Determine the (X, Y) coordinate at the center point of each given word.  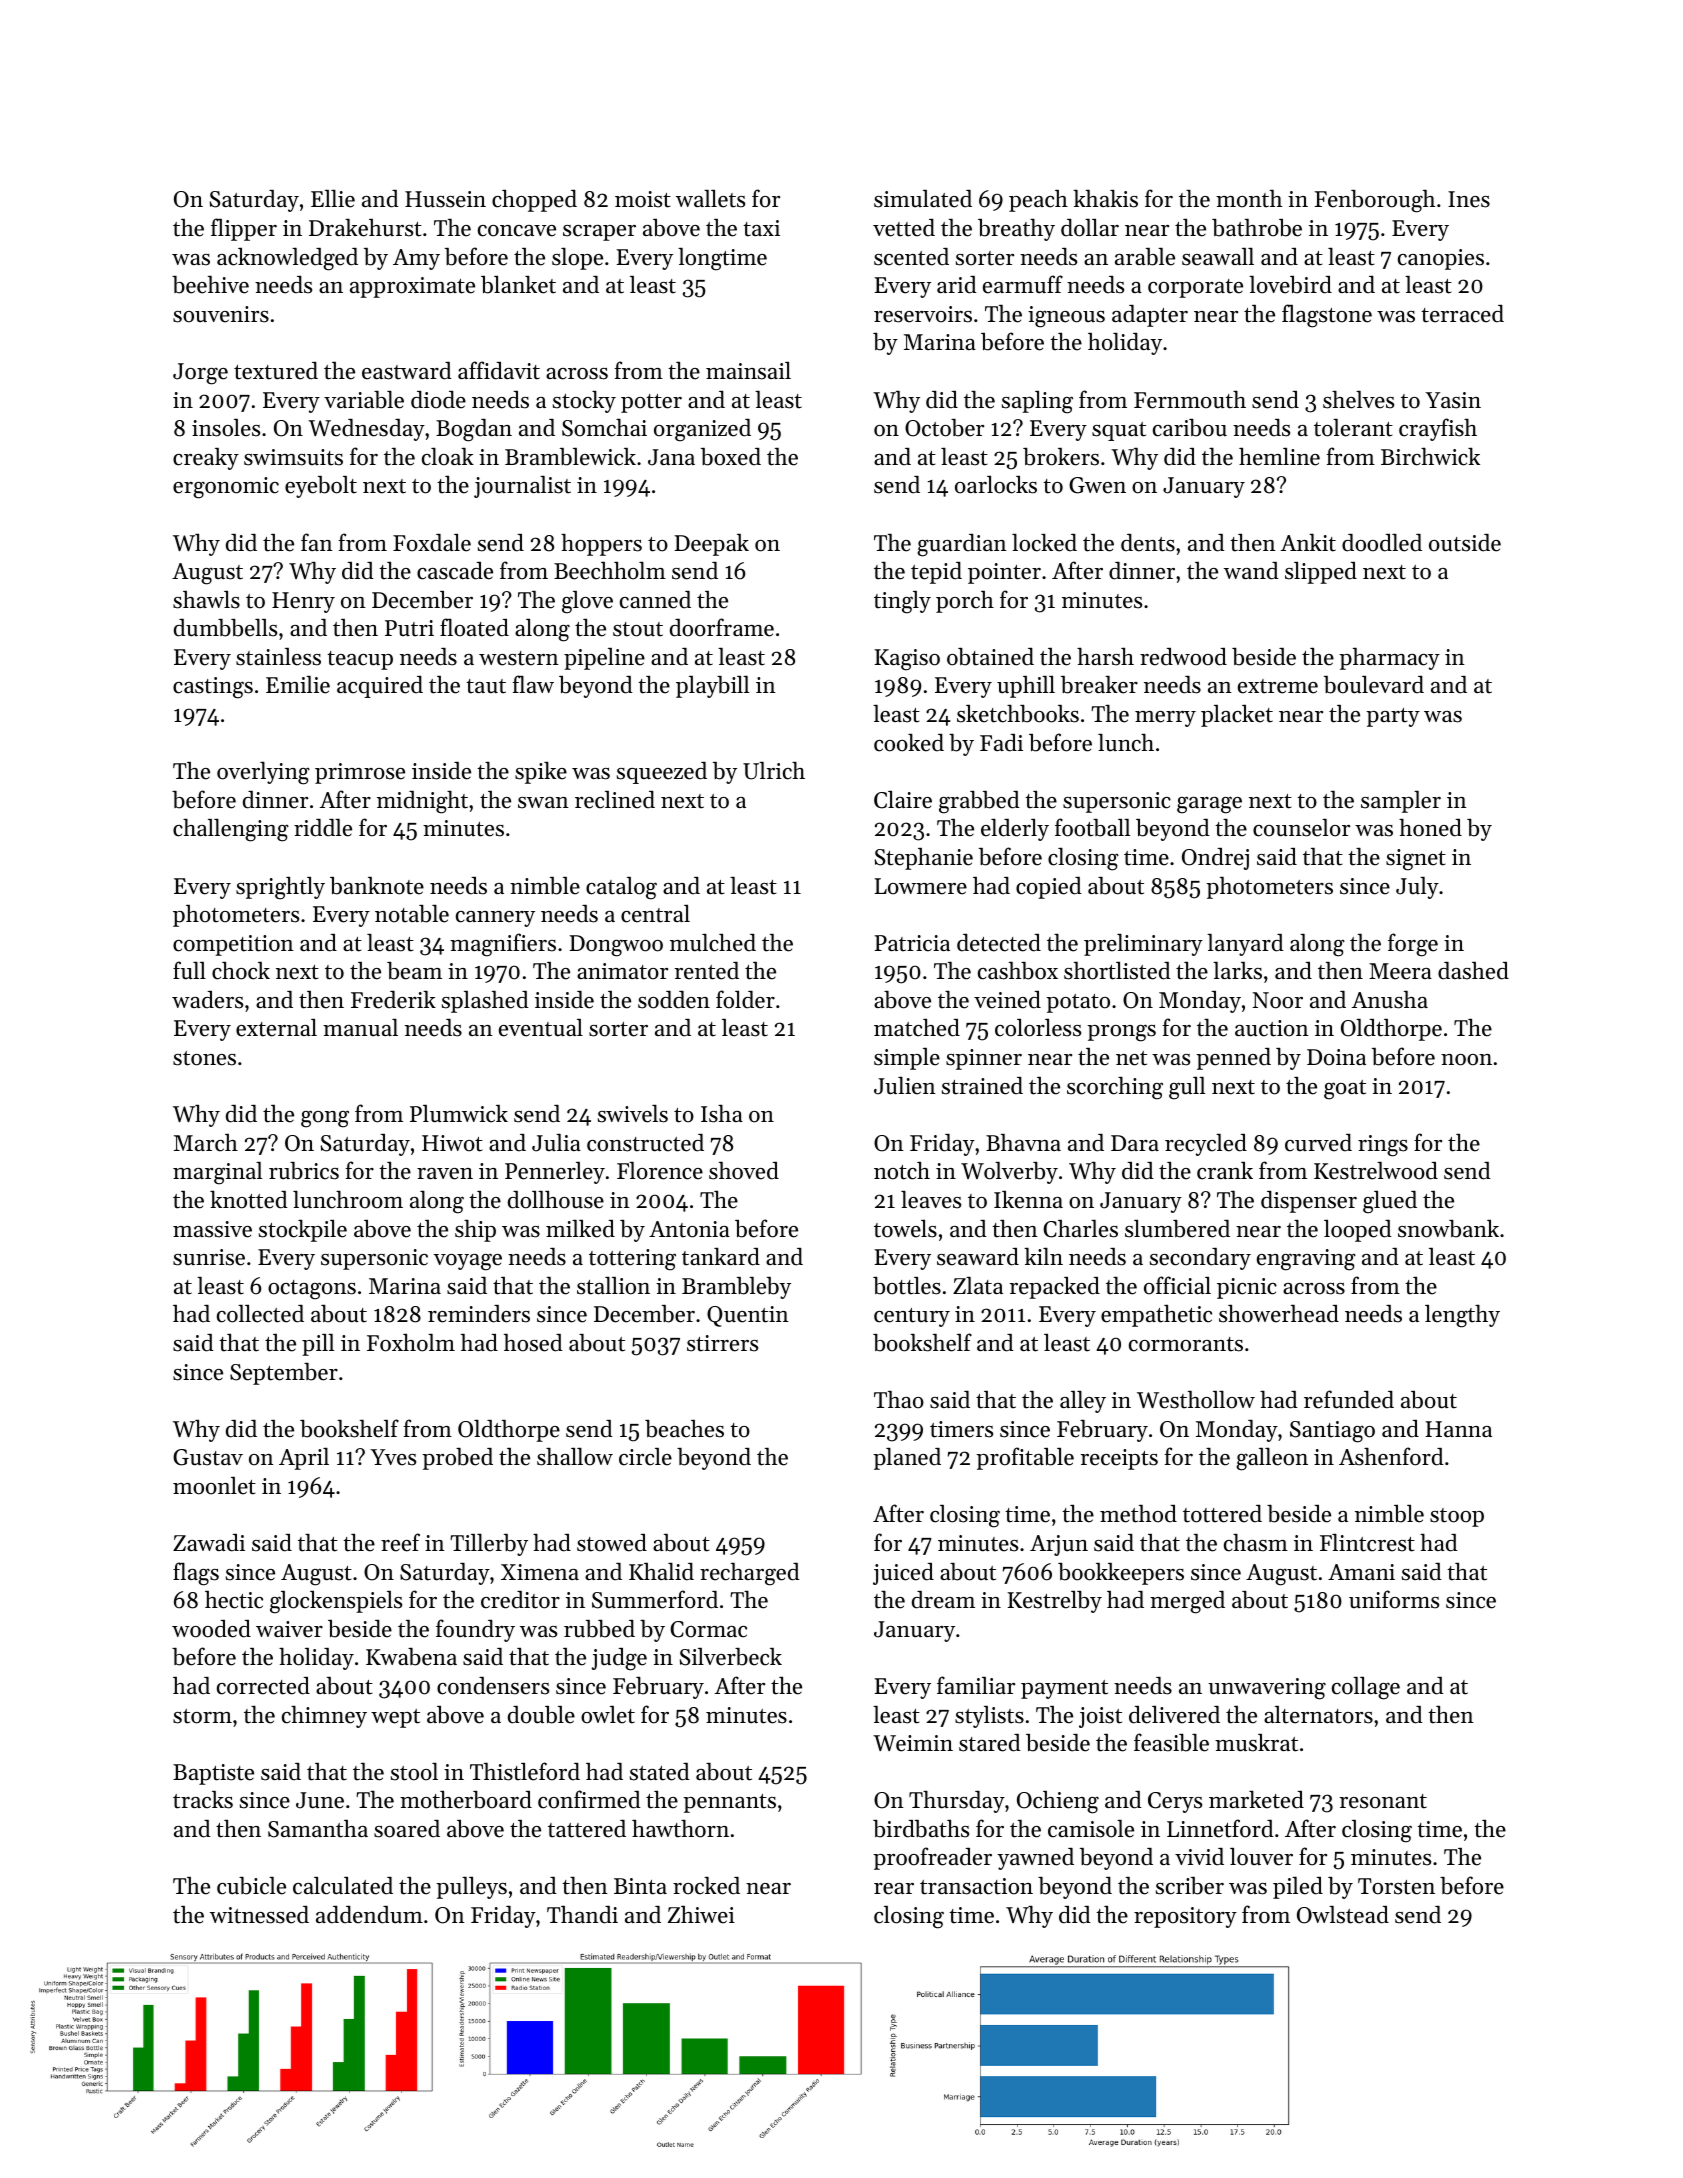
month (1249, 198)
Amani (1361, 1572)
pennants (729, 1803)
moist (643, 199)
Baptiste (213, 1774)
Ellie (333, 198)
